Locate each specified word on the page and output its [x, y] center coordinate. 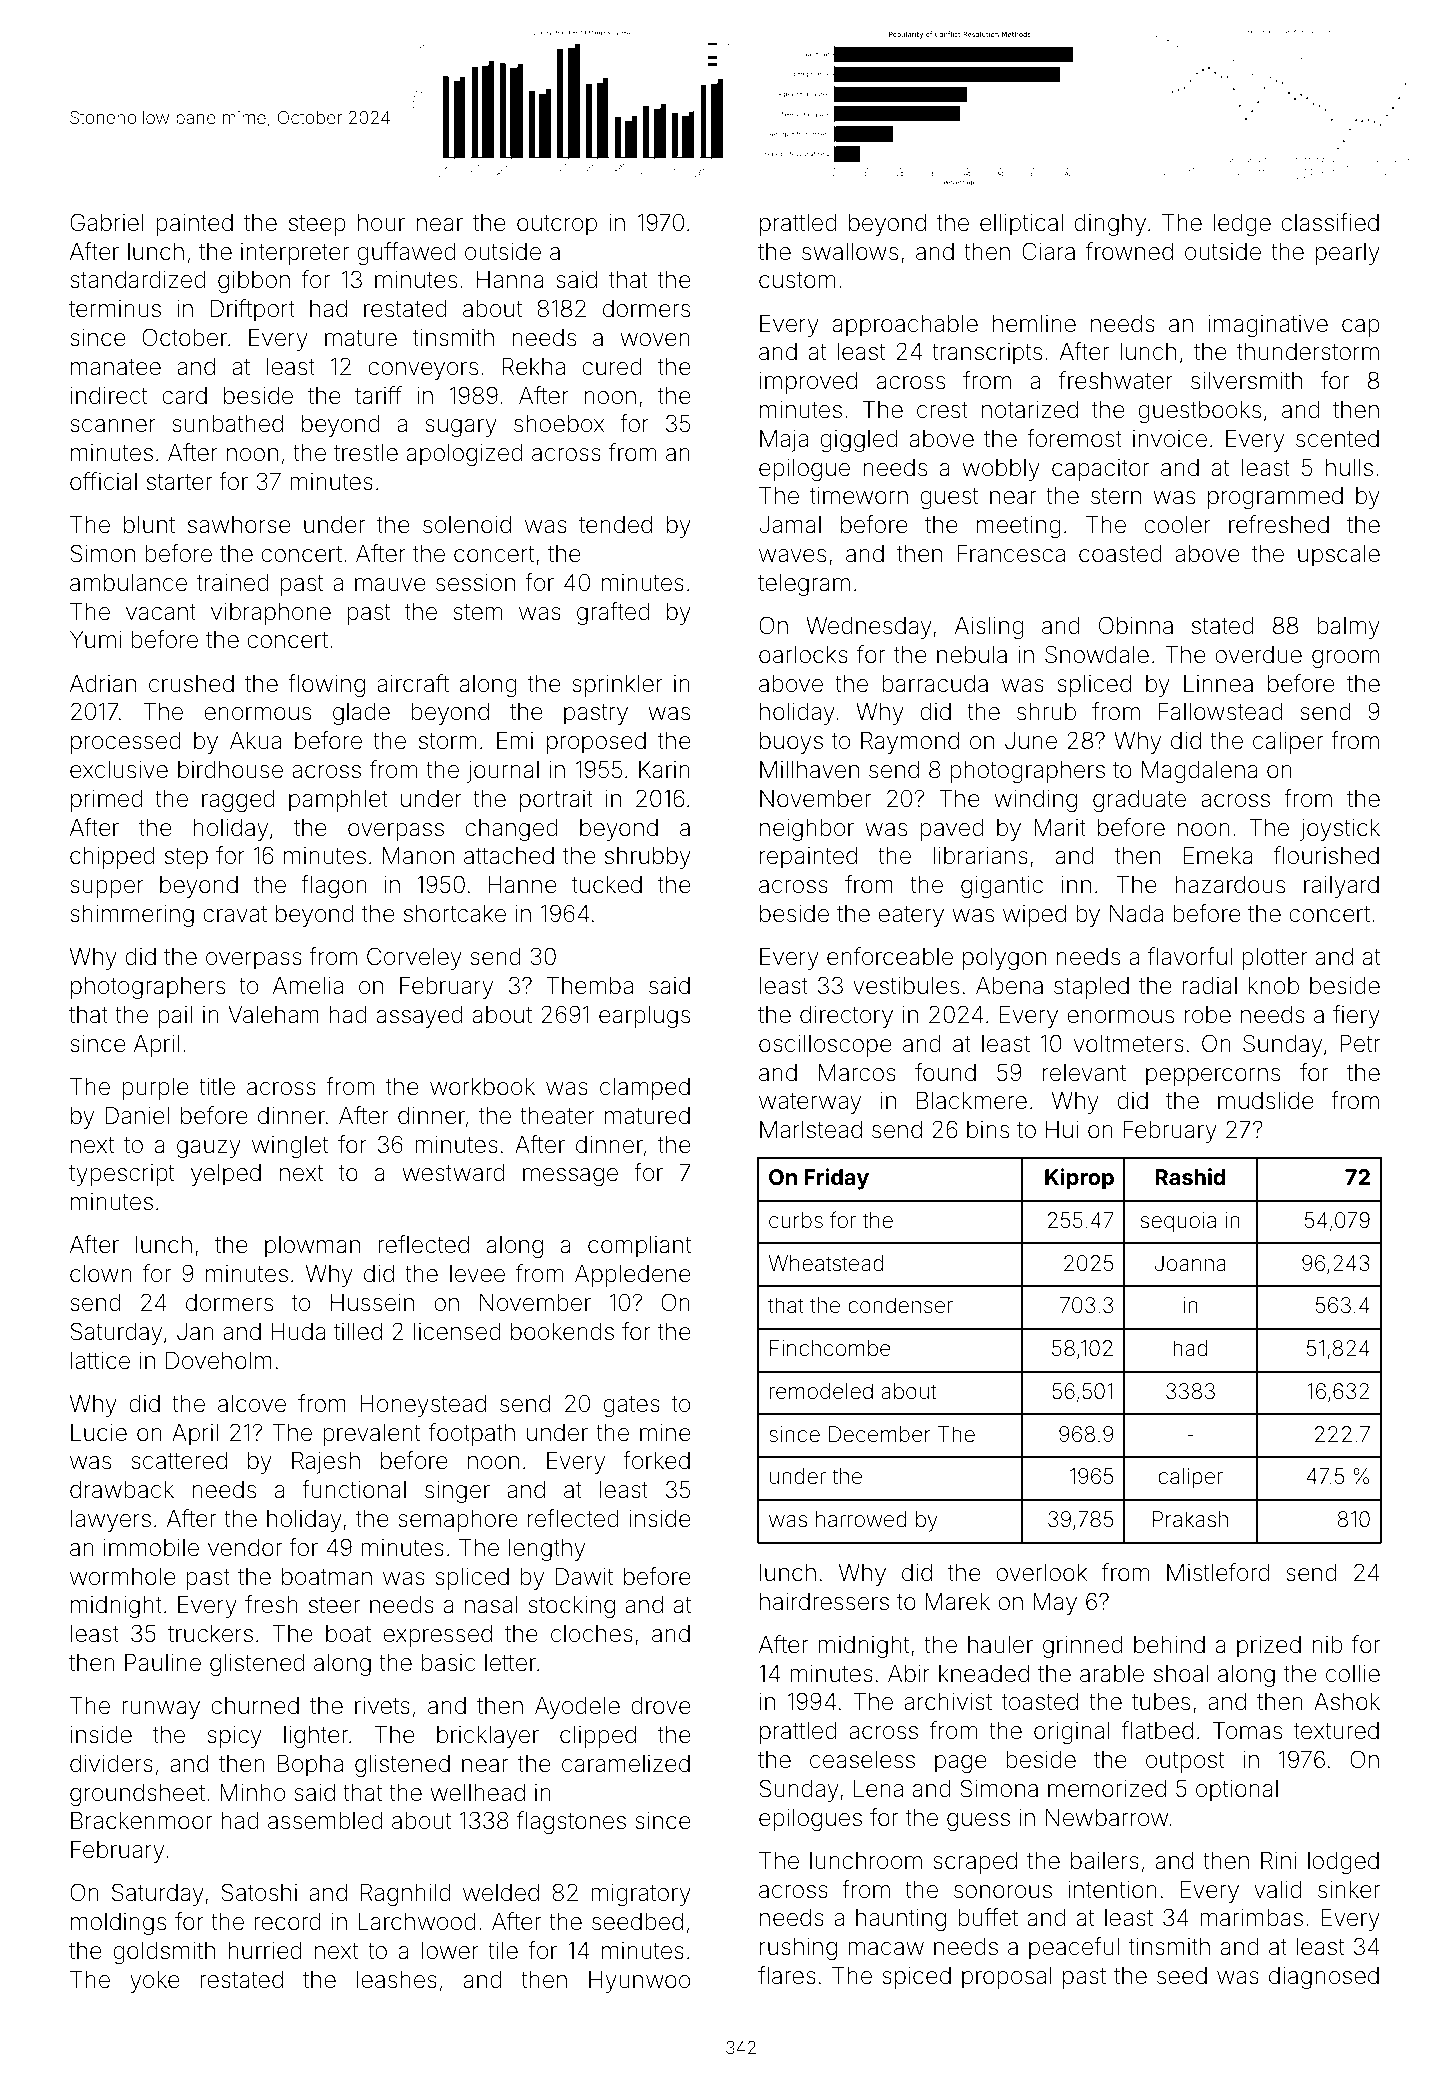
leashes [397, 1980]
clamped [645, 1089]
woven [655, 340]
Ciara [1048, 251]
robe [1208, 1015]
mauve [390, 585]
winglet [290, 1147]
